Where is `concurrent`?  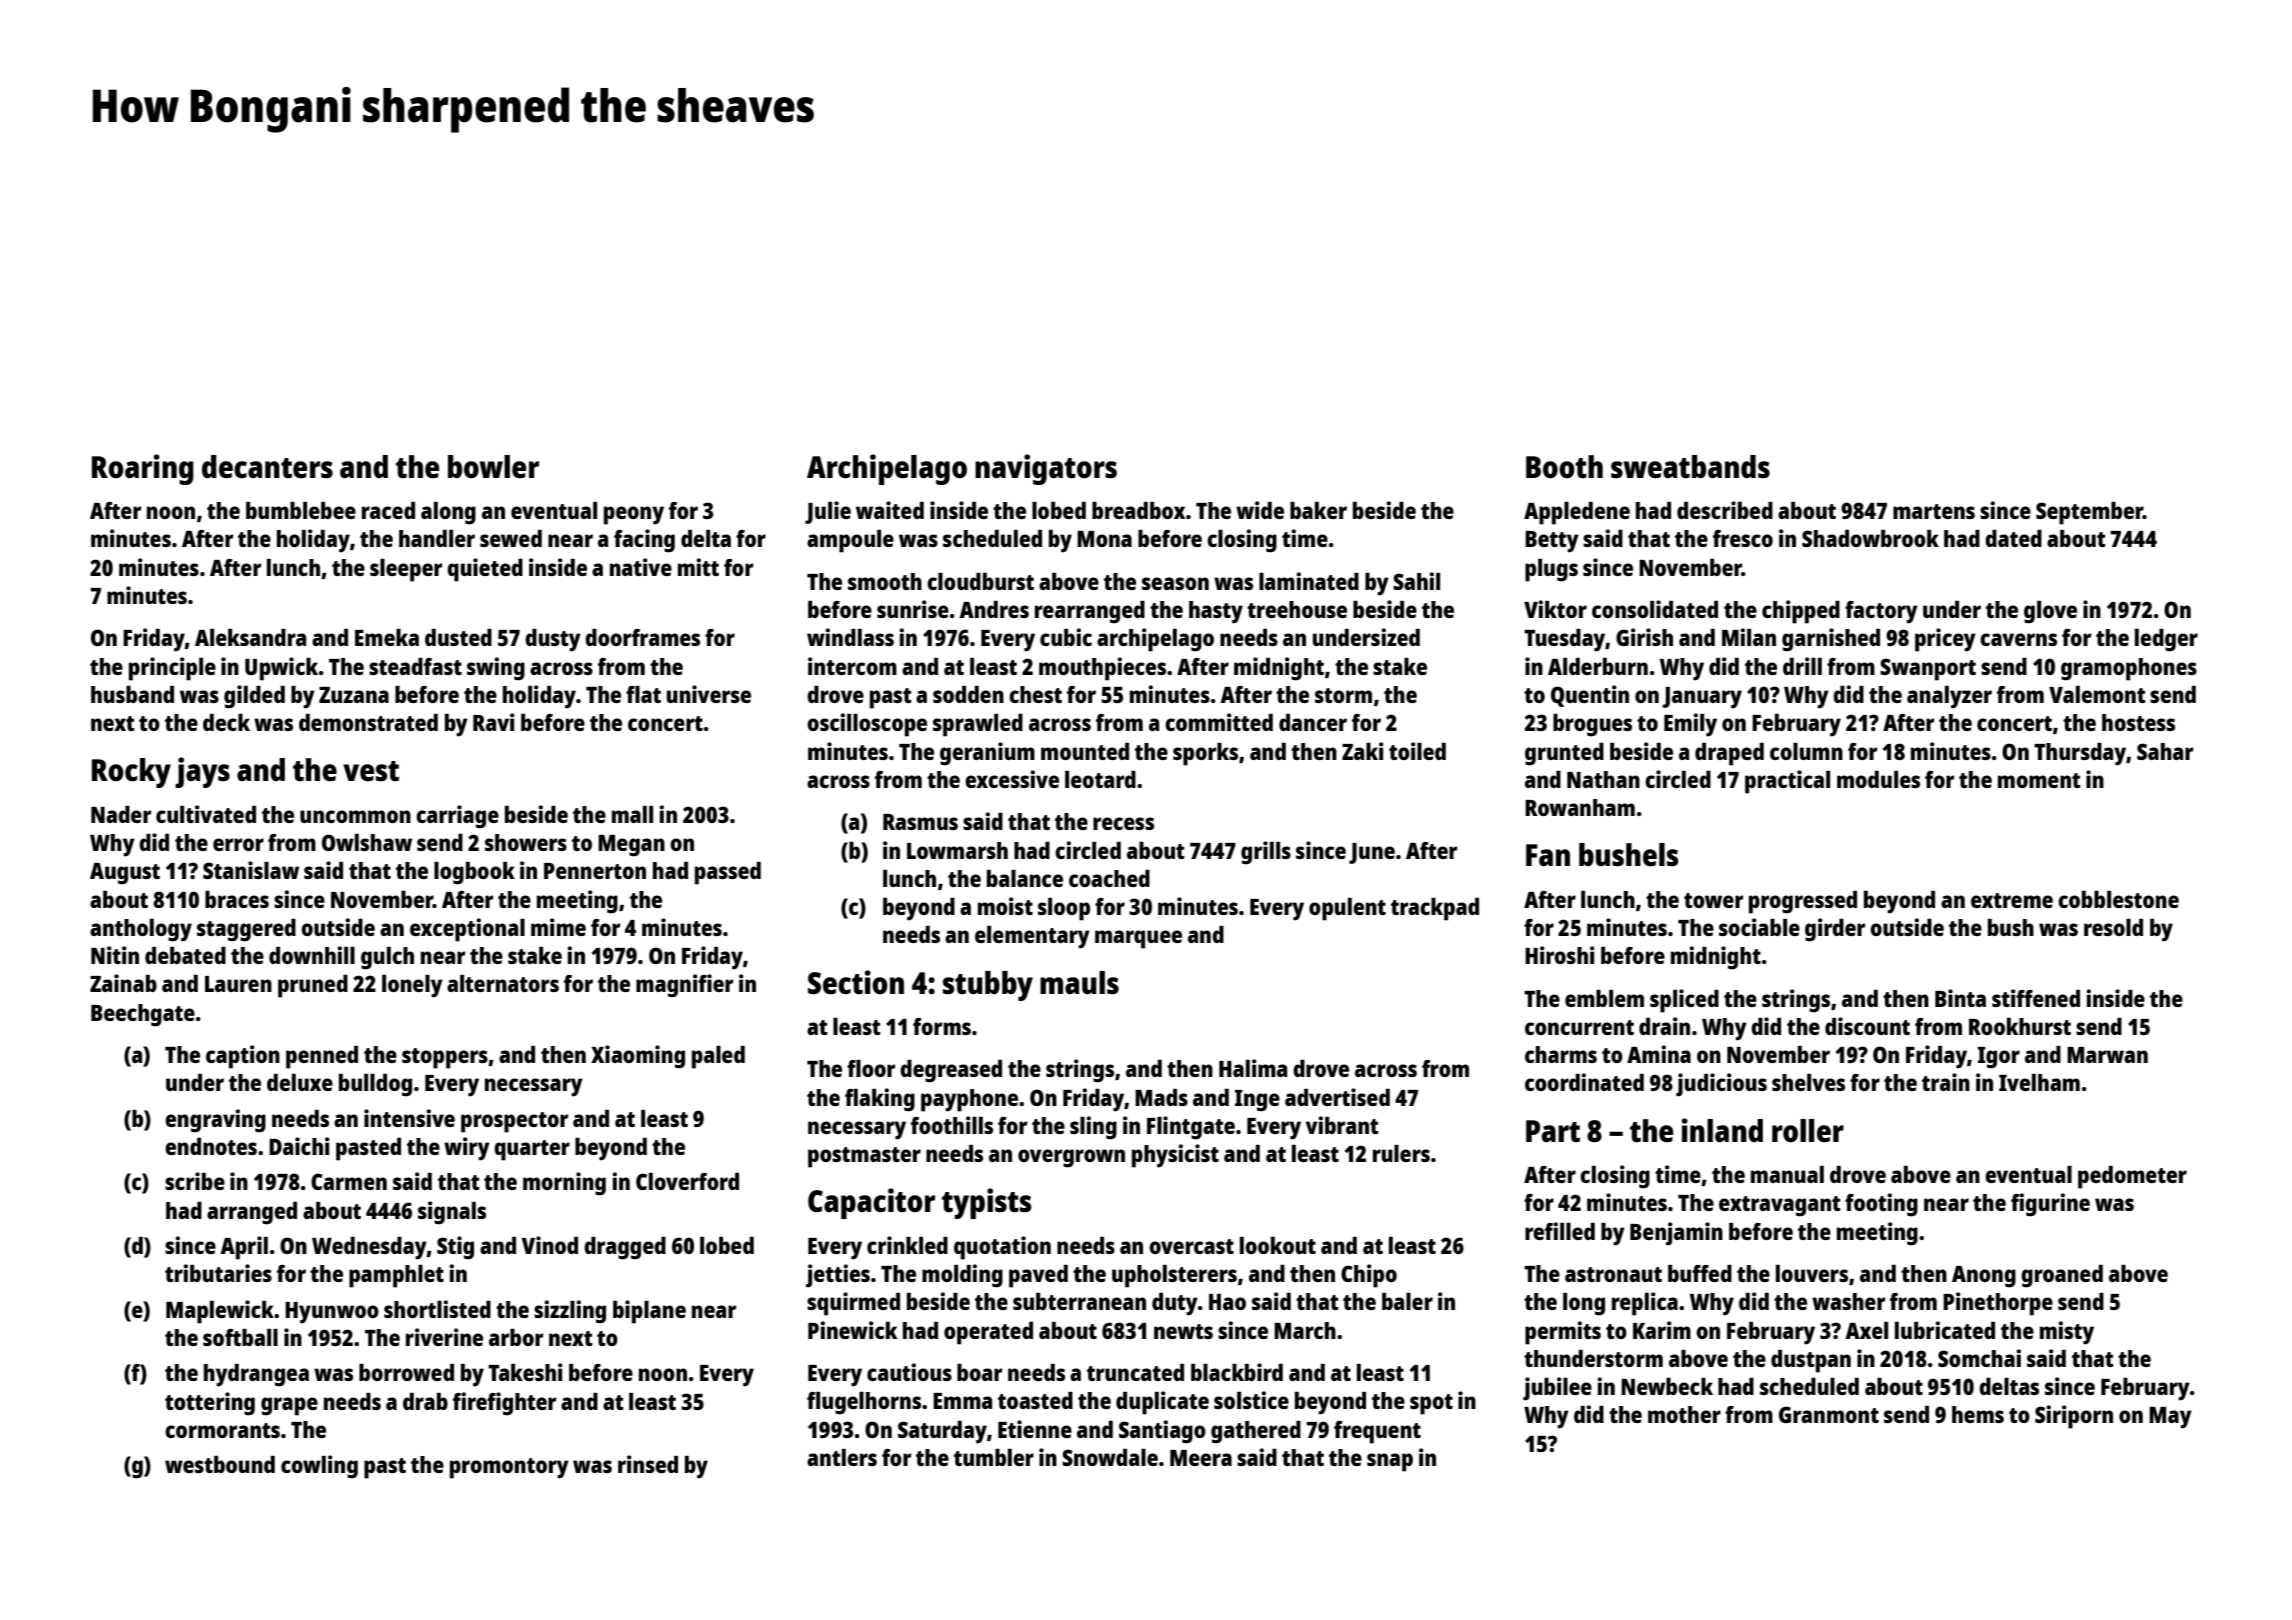 concurrent is located at coordinates (1579, 1027).
